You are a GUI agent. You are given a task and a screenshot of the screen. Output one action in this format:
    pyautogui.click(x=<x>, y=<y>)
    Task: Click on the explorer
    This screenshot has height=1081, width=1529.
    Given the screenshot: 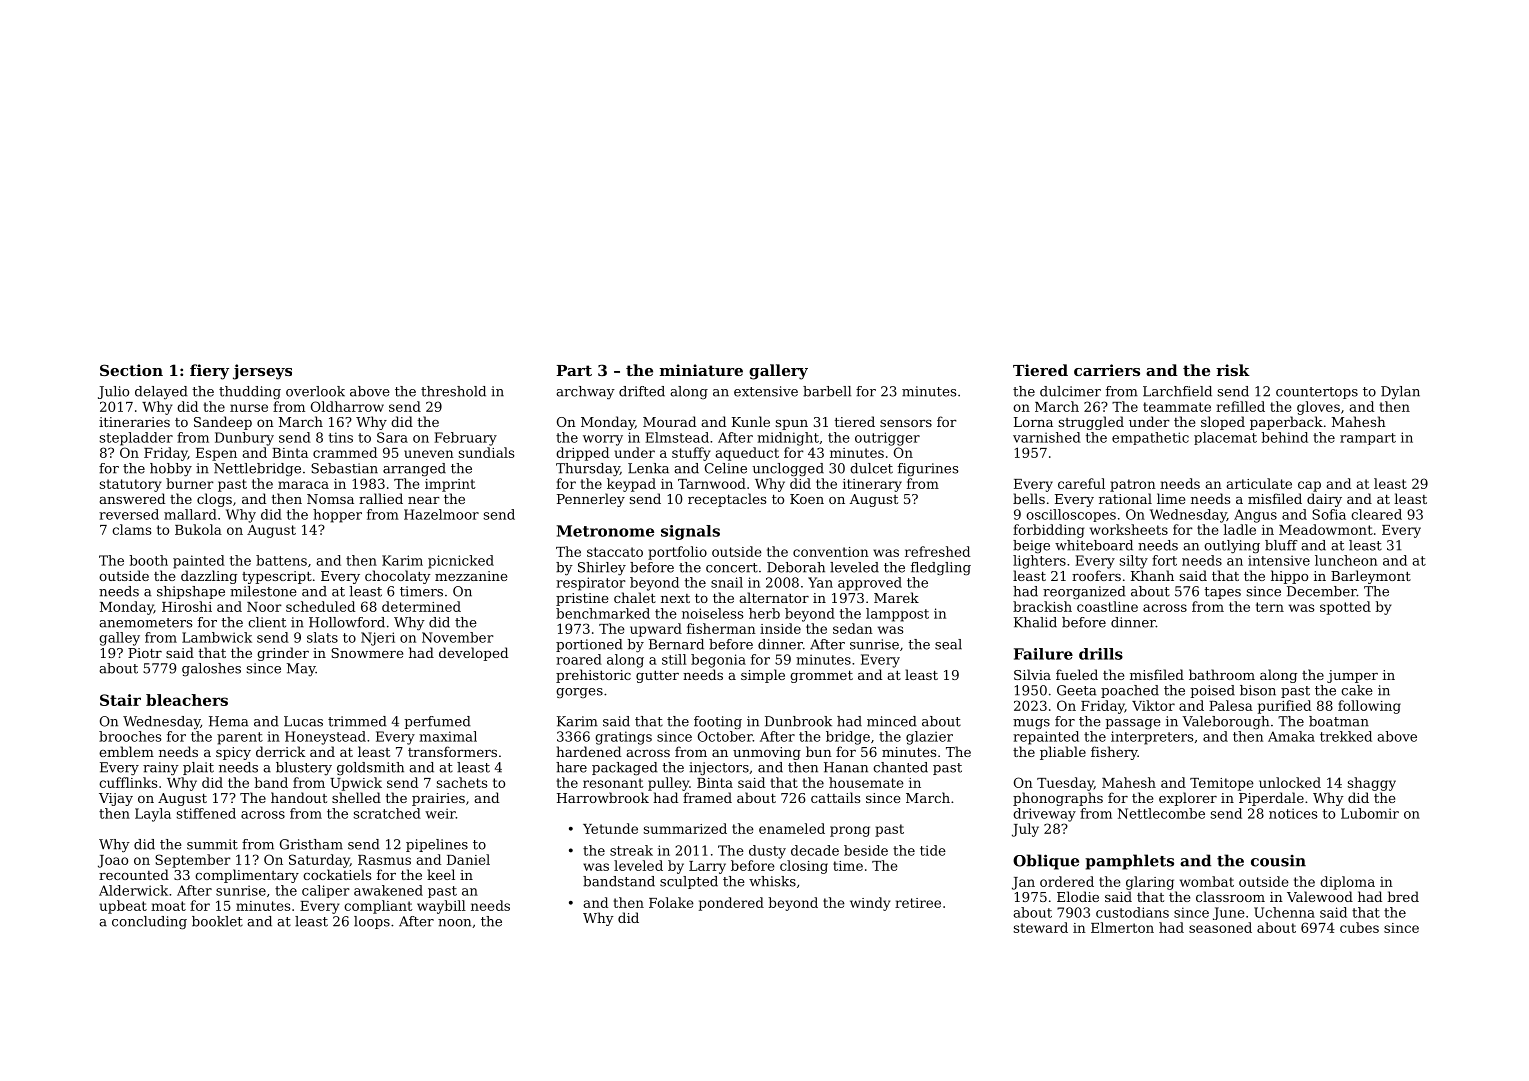 What is the action you would take?
    pyautogui.click(x=1188, y=799)
